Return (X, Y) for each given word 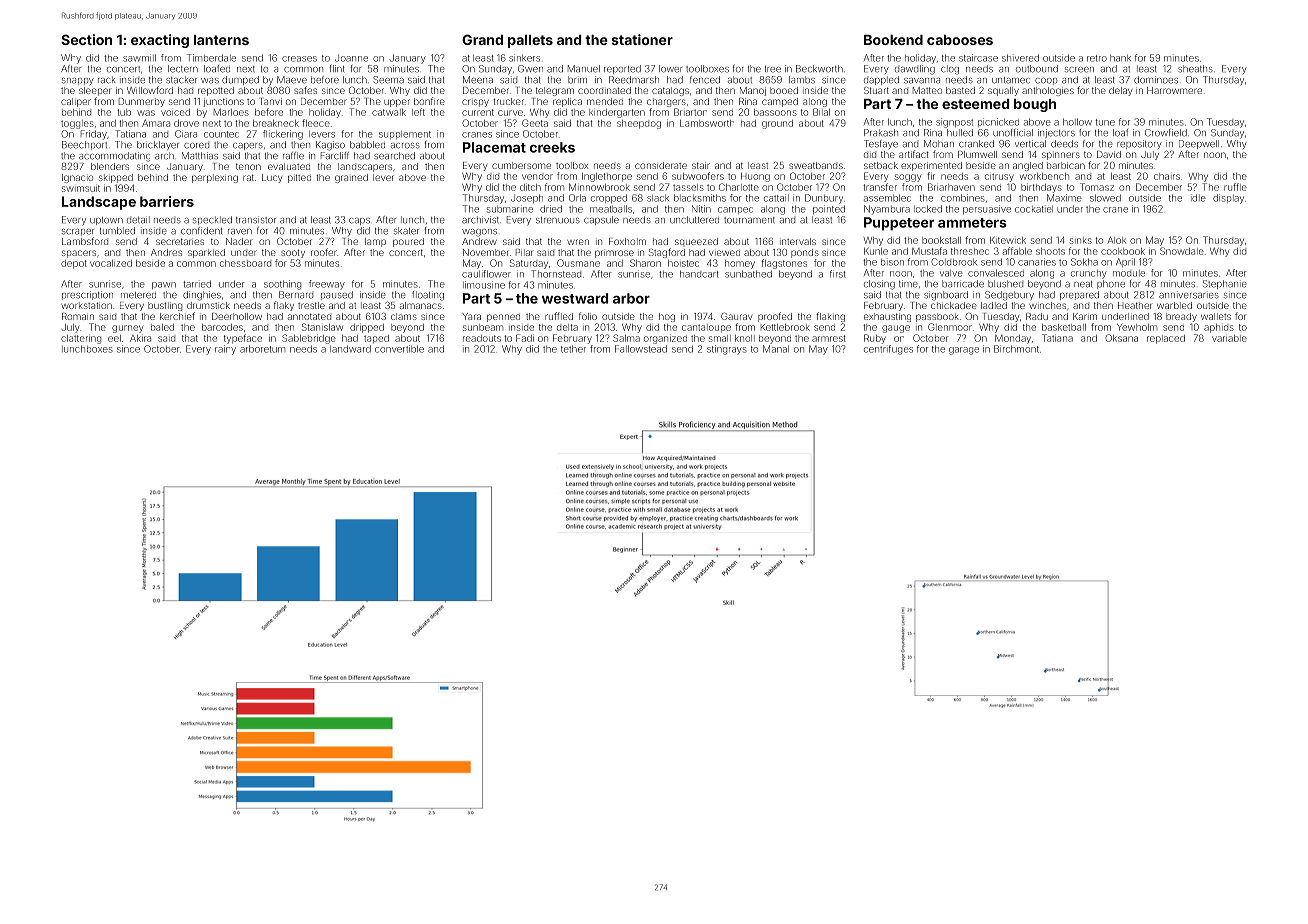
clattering (81, 339)
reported (622, 69)
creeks (552, 147)
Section (86, 39)
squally (1003, 91)
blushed (1005, 284)
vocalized (111, 263)
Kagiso (330, 146)
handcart (699, 274)
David (1109, 154)
